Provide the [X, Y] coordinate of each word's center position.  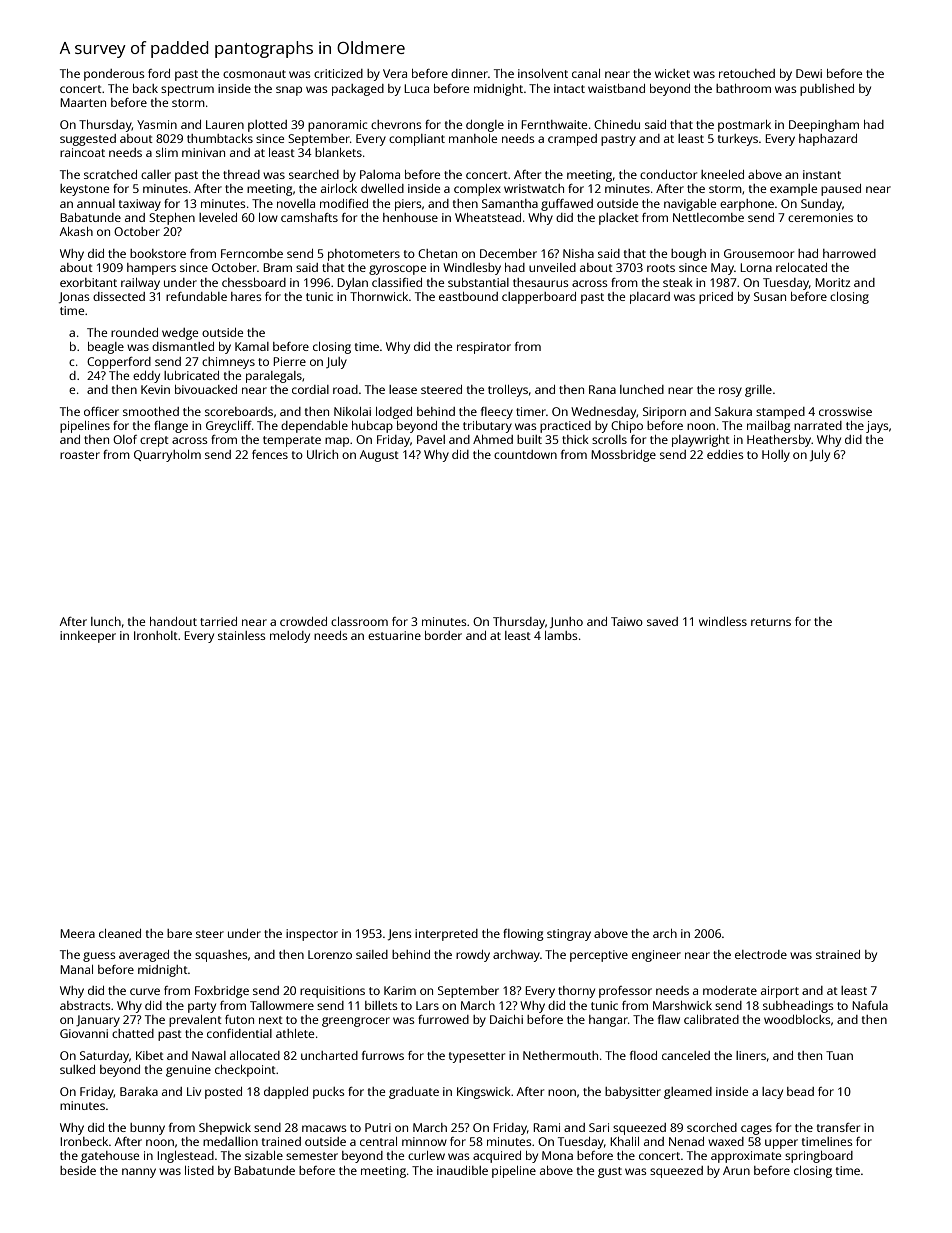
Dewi [809, 73]
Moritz [832, 282]
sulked [77, 1069]
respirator [484, 348]
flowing [523, 935]
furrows [383, 1055]
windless [723, 621]
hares [246, 296]
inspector [312, 935]
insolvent [543, 73]
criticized [338, 73]
